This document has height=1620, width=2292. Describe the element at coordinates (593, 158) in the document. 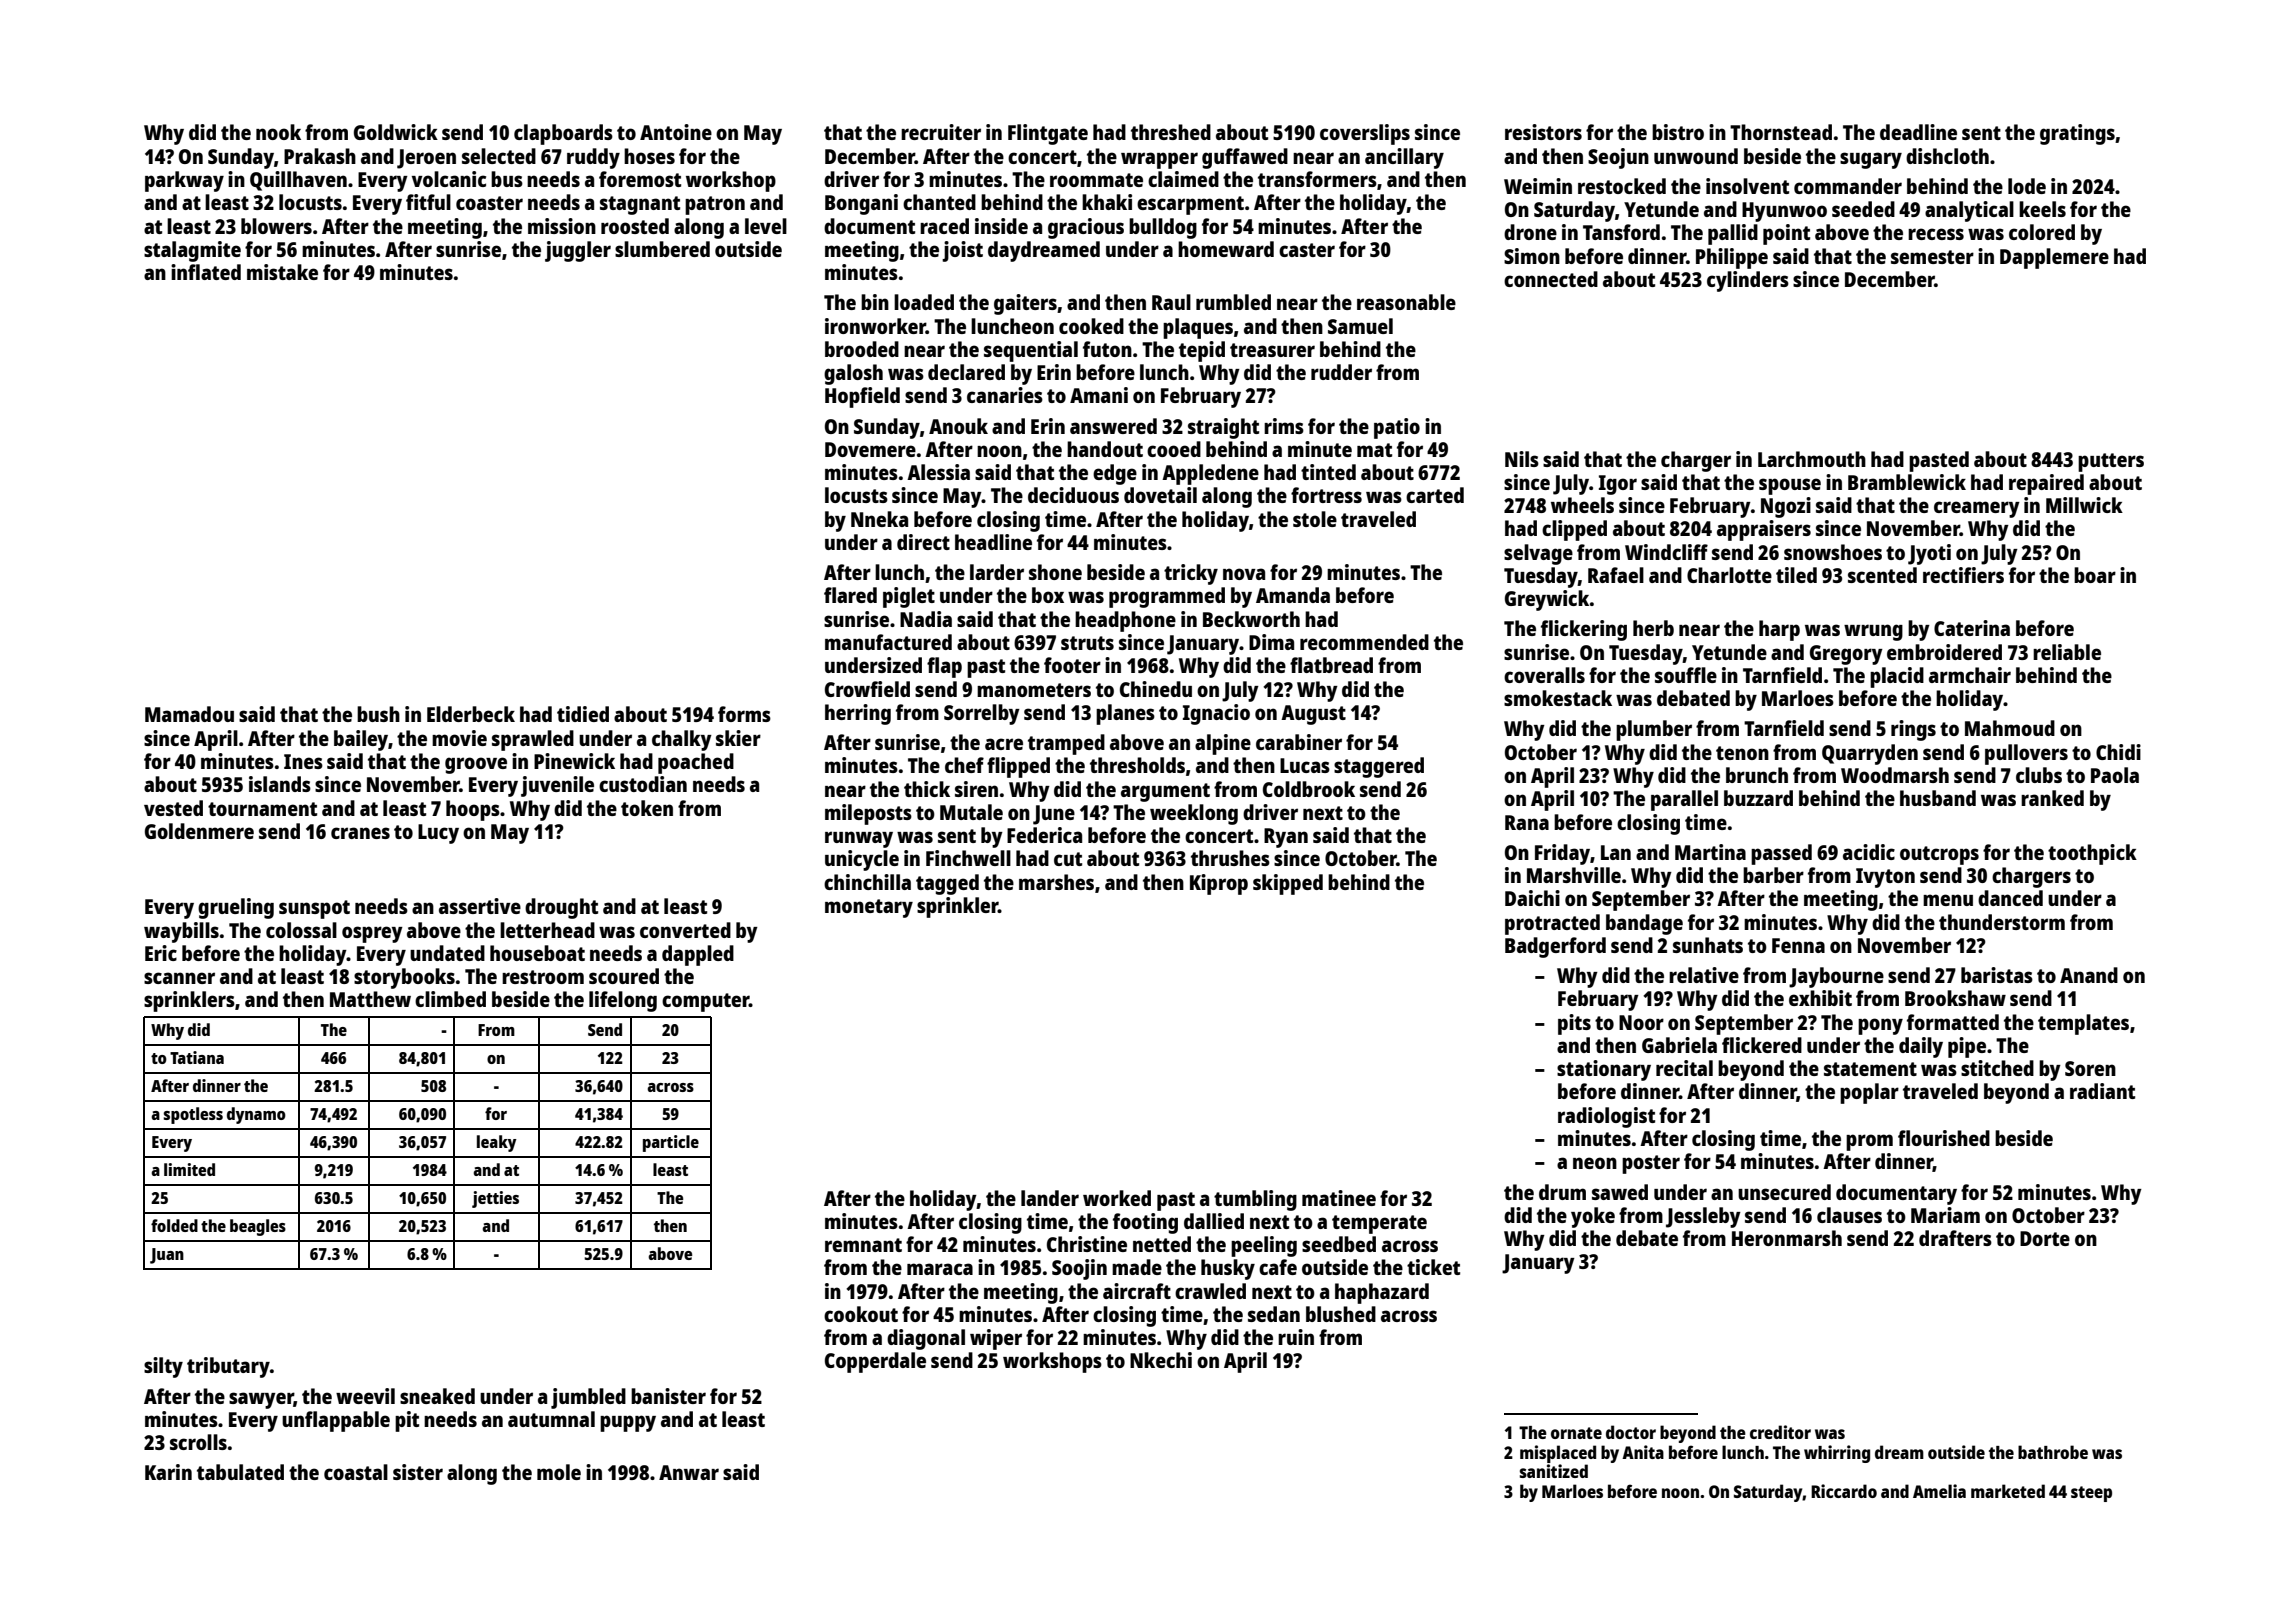

I see `ruddy` at that location.
